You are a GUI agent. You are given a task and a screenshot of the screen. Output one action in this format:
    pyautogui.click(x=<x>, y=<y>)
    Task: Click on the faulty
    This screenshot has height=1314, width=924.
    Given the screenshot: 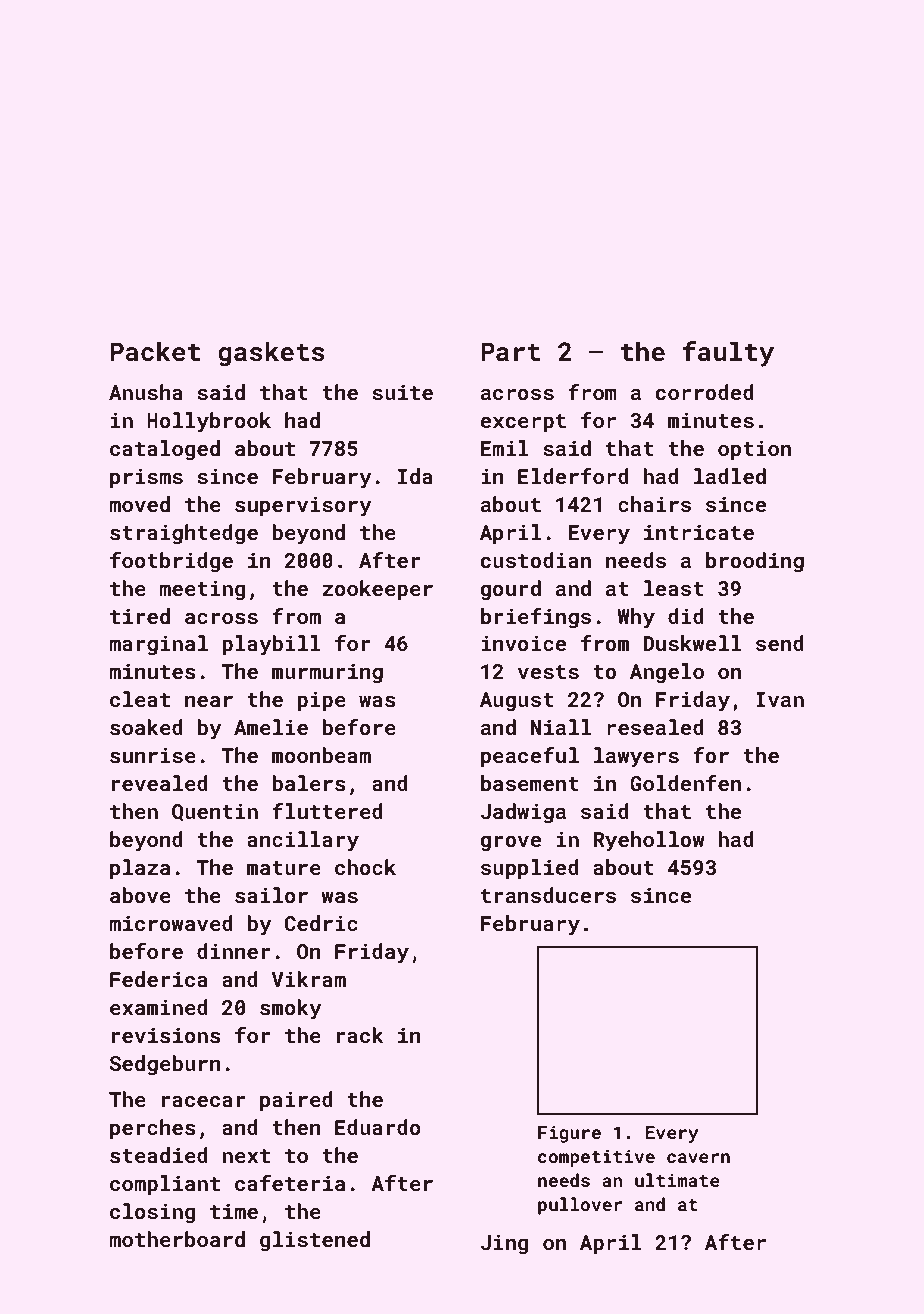 What is the action you would take?
    pyautogui.click(x=728, y=354)
